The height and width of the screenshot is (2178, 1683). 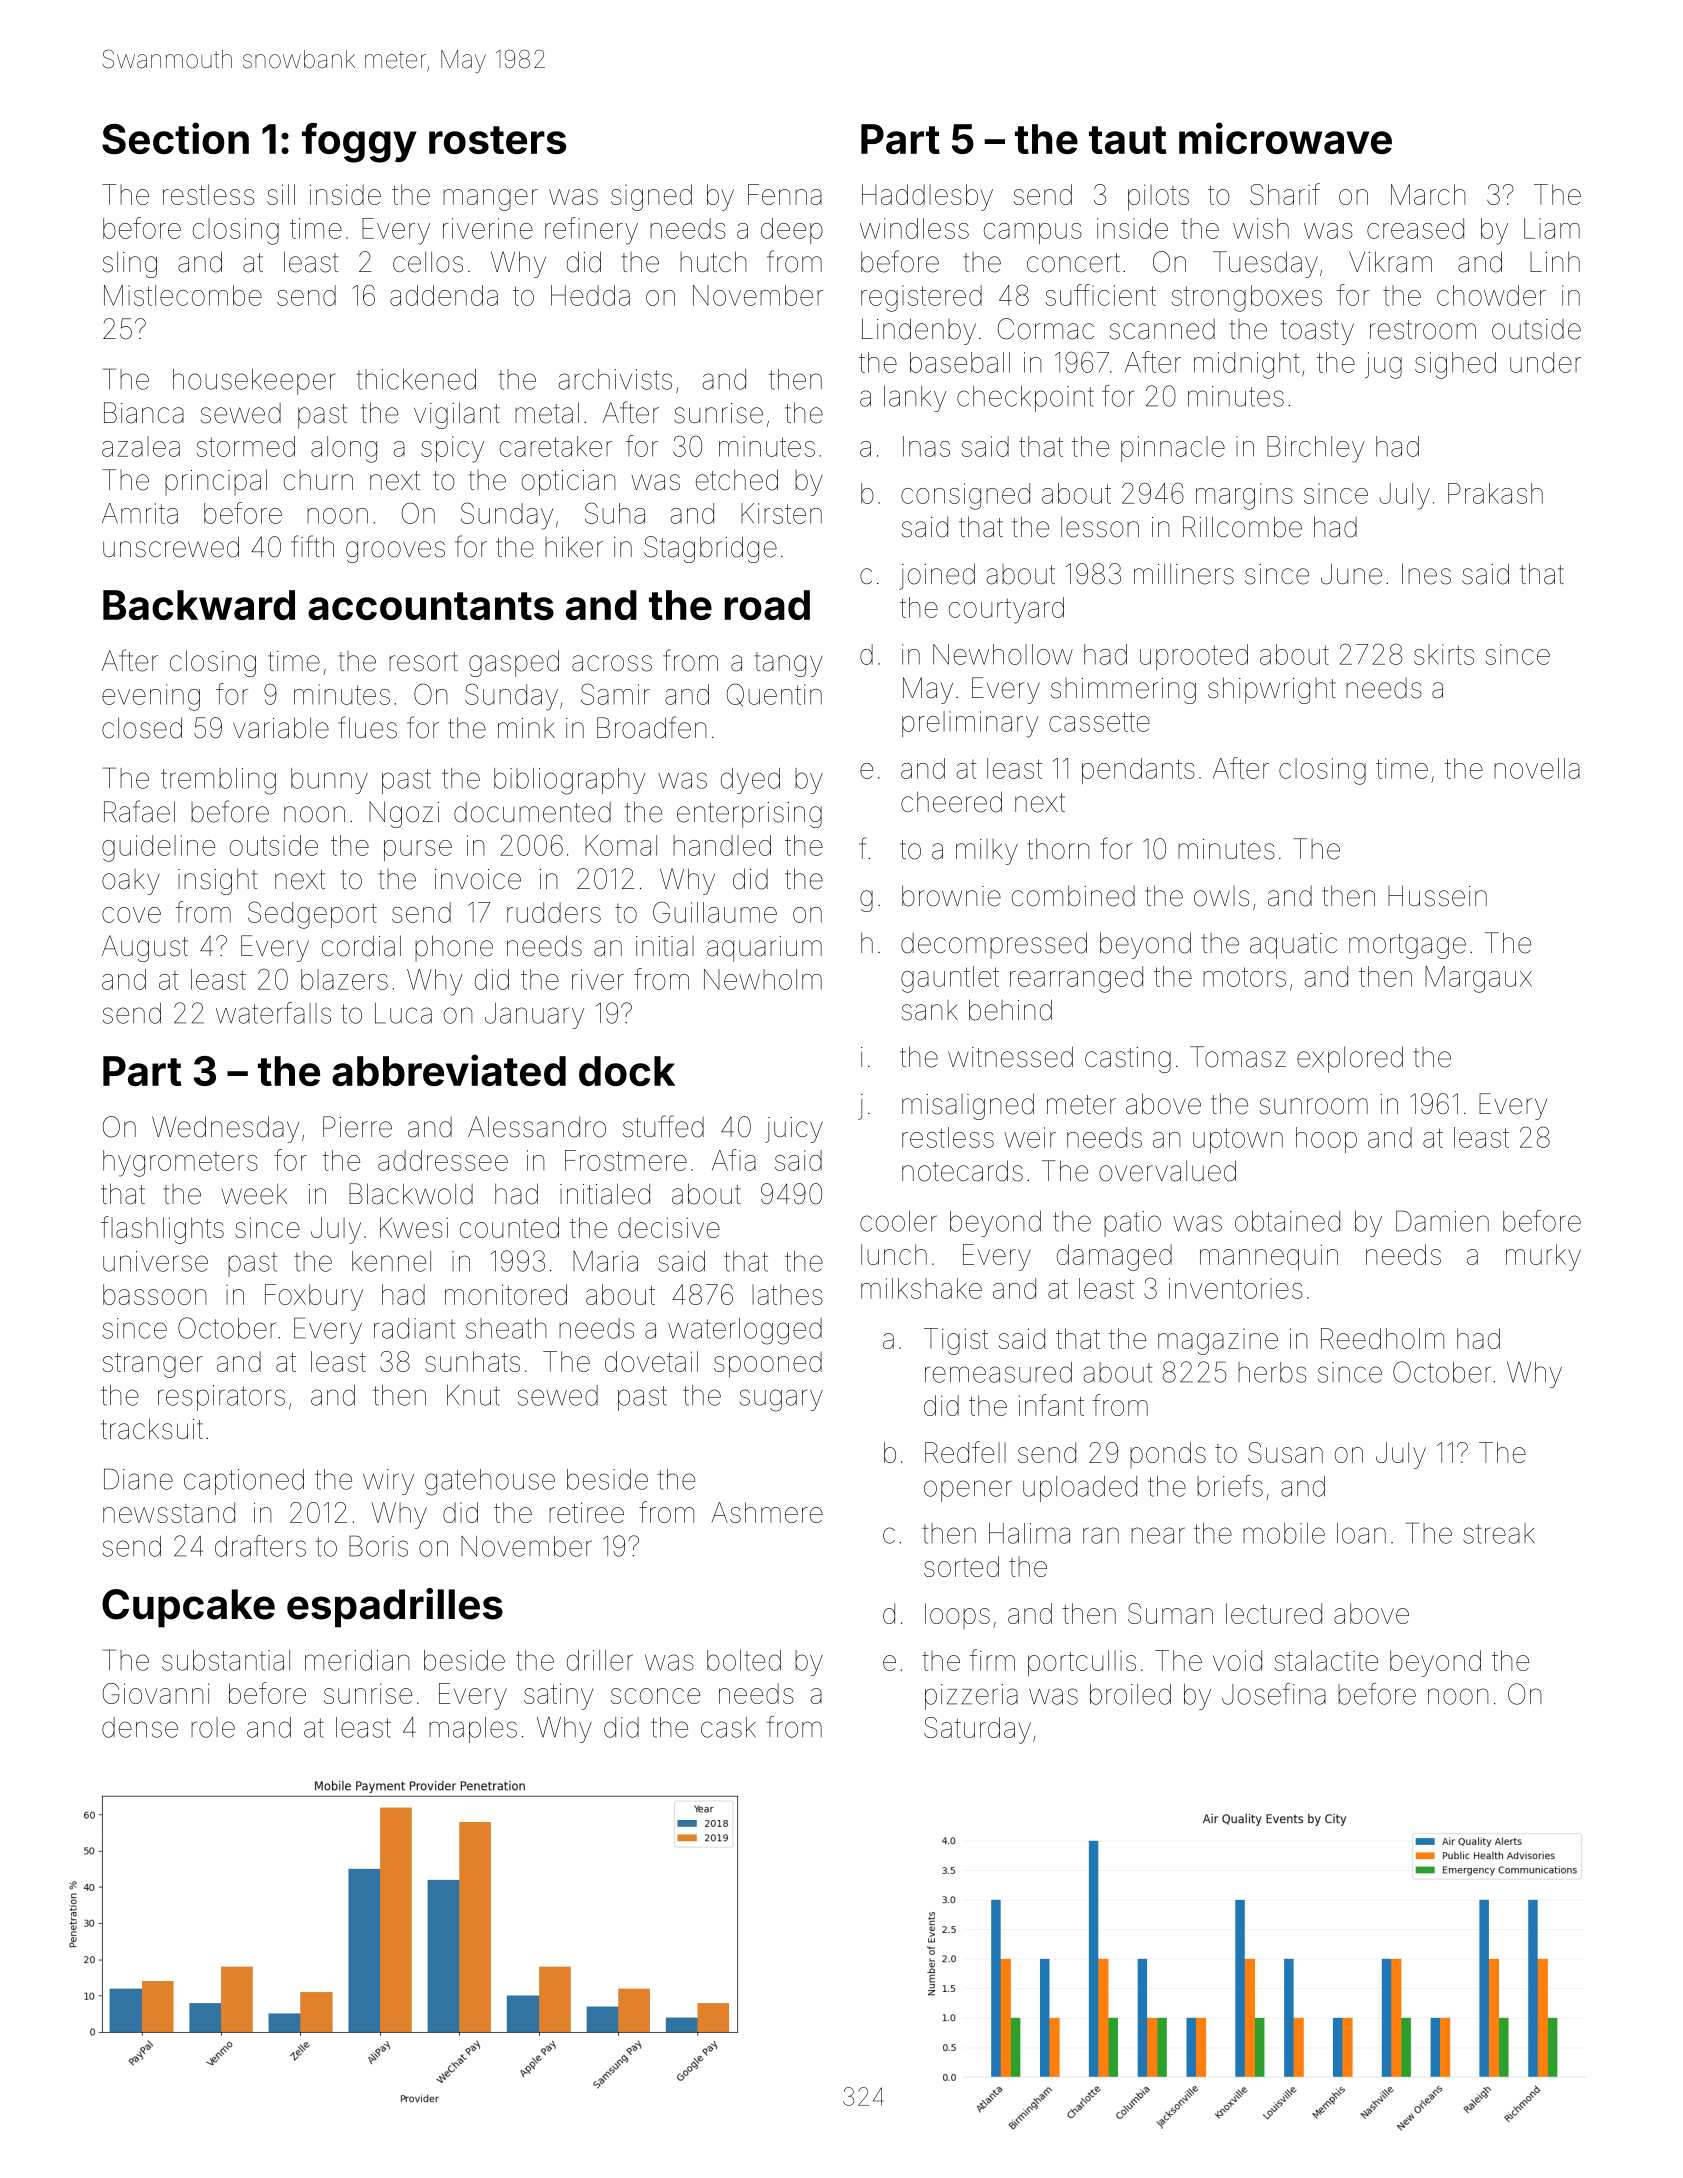 I want to click on owls, so click(x=1221, y=896).
